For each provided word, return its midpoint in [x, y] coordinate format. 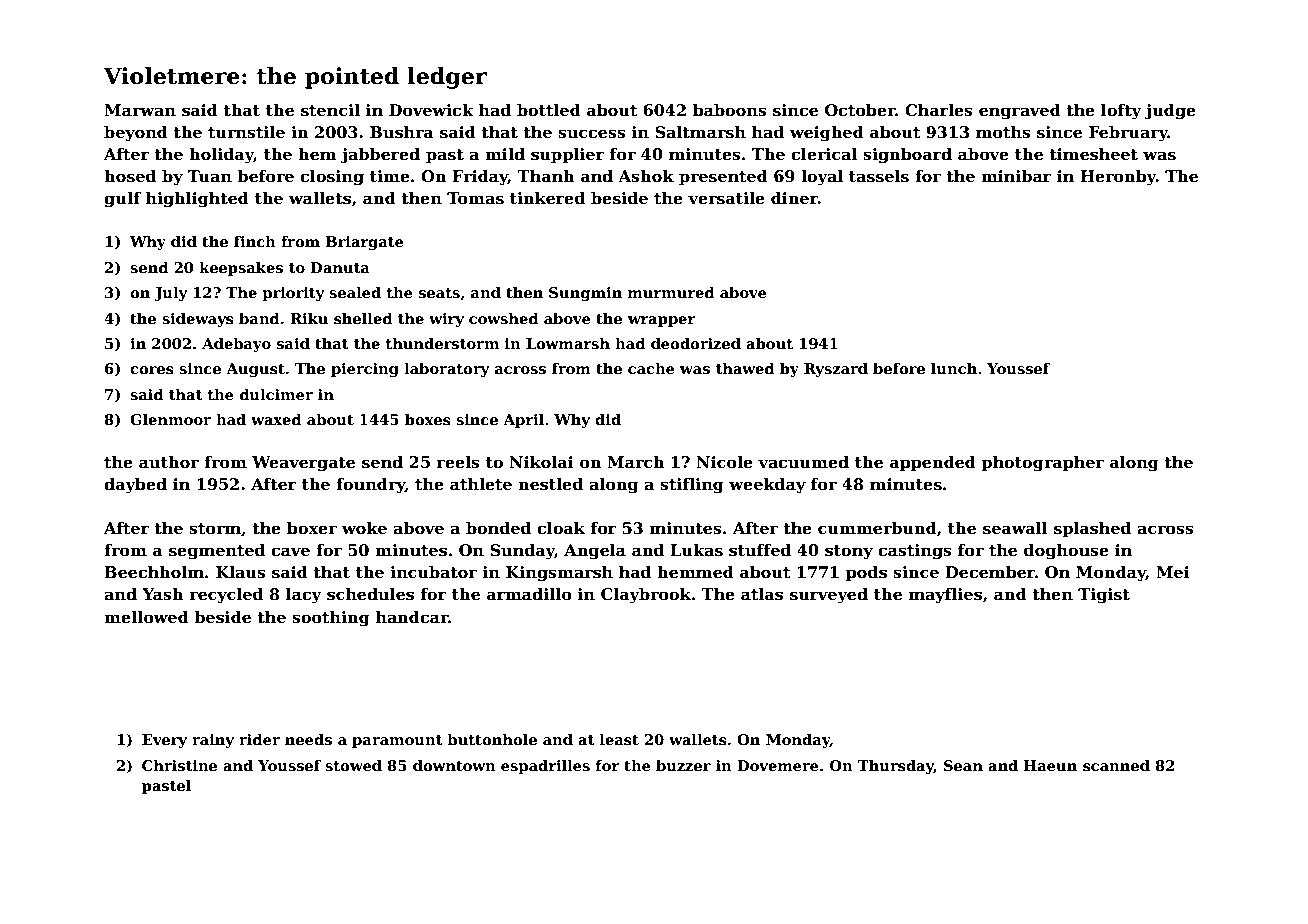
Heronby [1118, 178]
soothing [331, 619]
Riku [309, 318]
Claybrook [646, 596]
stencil [330, 110]
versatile [726, 198]
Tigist [1104, 596]
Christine [179, 765]
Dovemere [778, 765]
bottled [549, 110]
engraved [1020, 112]
